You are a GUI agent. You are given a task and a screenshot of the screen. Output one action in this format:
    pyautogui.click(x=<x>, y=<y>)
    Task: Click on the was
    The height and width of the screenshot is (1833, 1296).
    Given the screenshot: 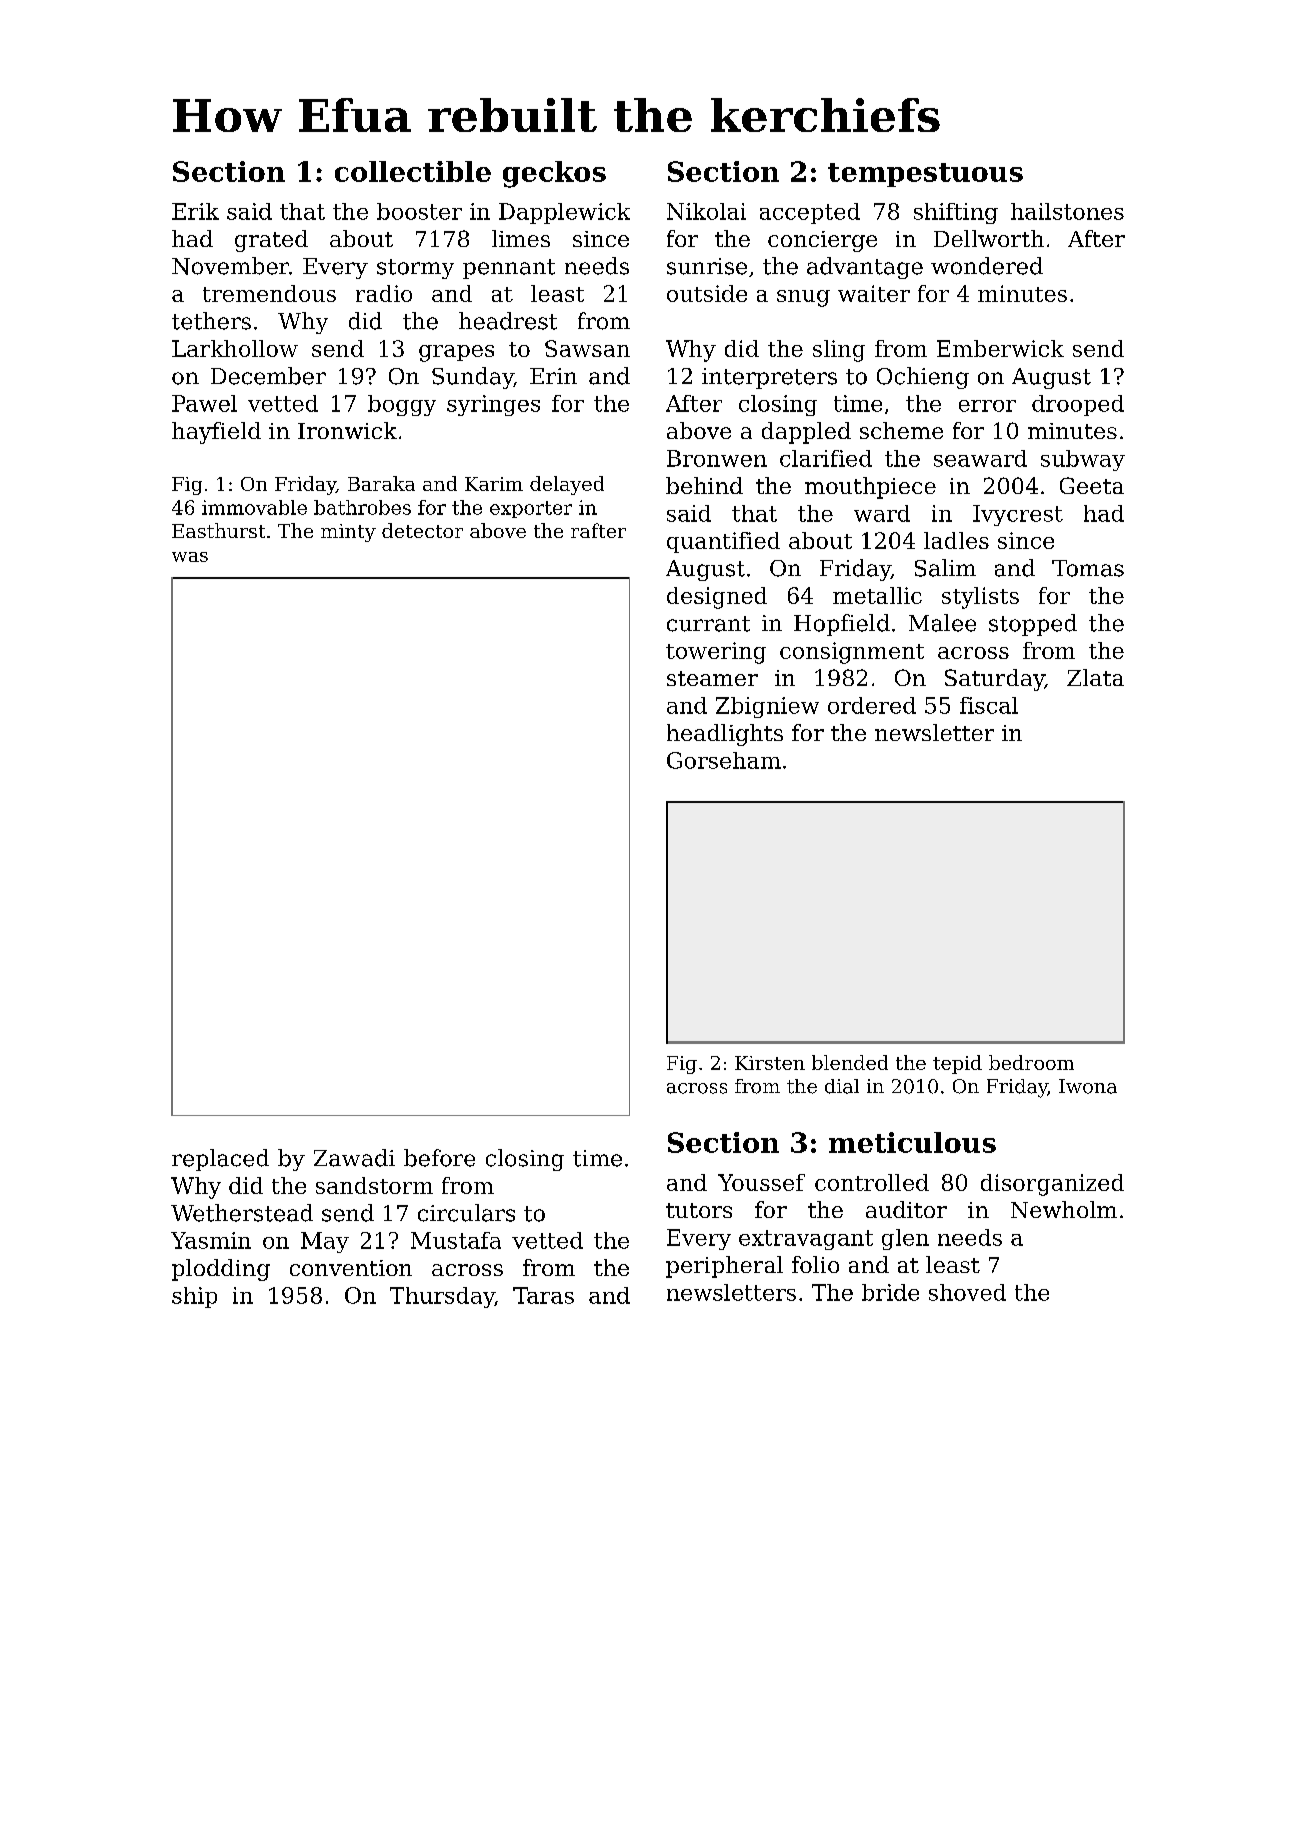 What is the action you would take?
    pyautogui.click(x=190, y=557)
